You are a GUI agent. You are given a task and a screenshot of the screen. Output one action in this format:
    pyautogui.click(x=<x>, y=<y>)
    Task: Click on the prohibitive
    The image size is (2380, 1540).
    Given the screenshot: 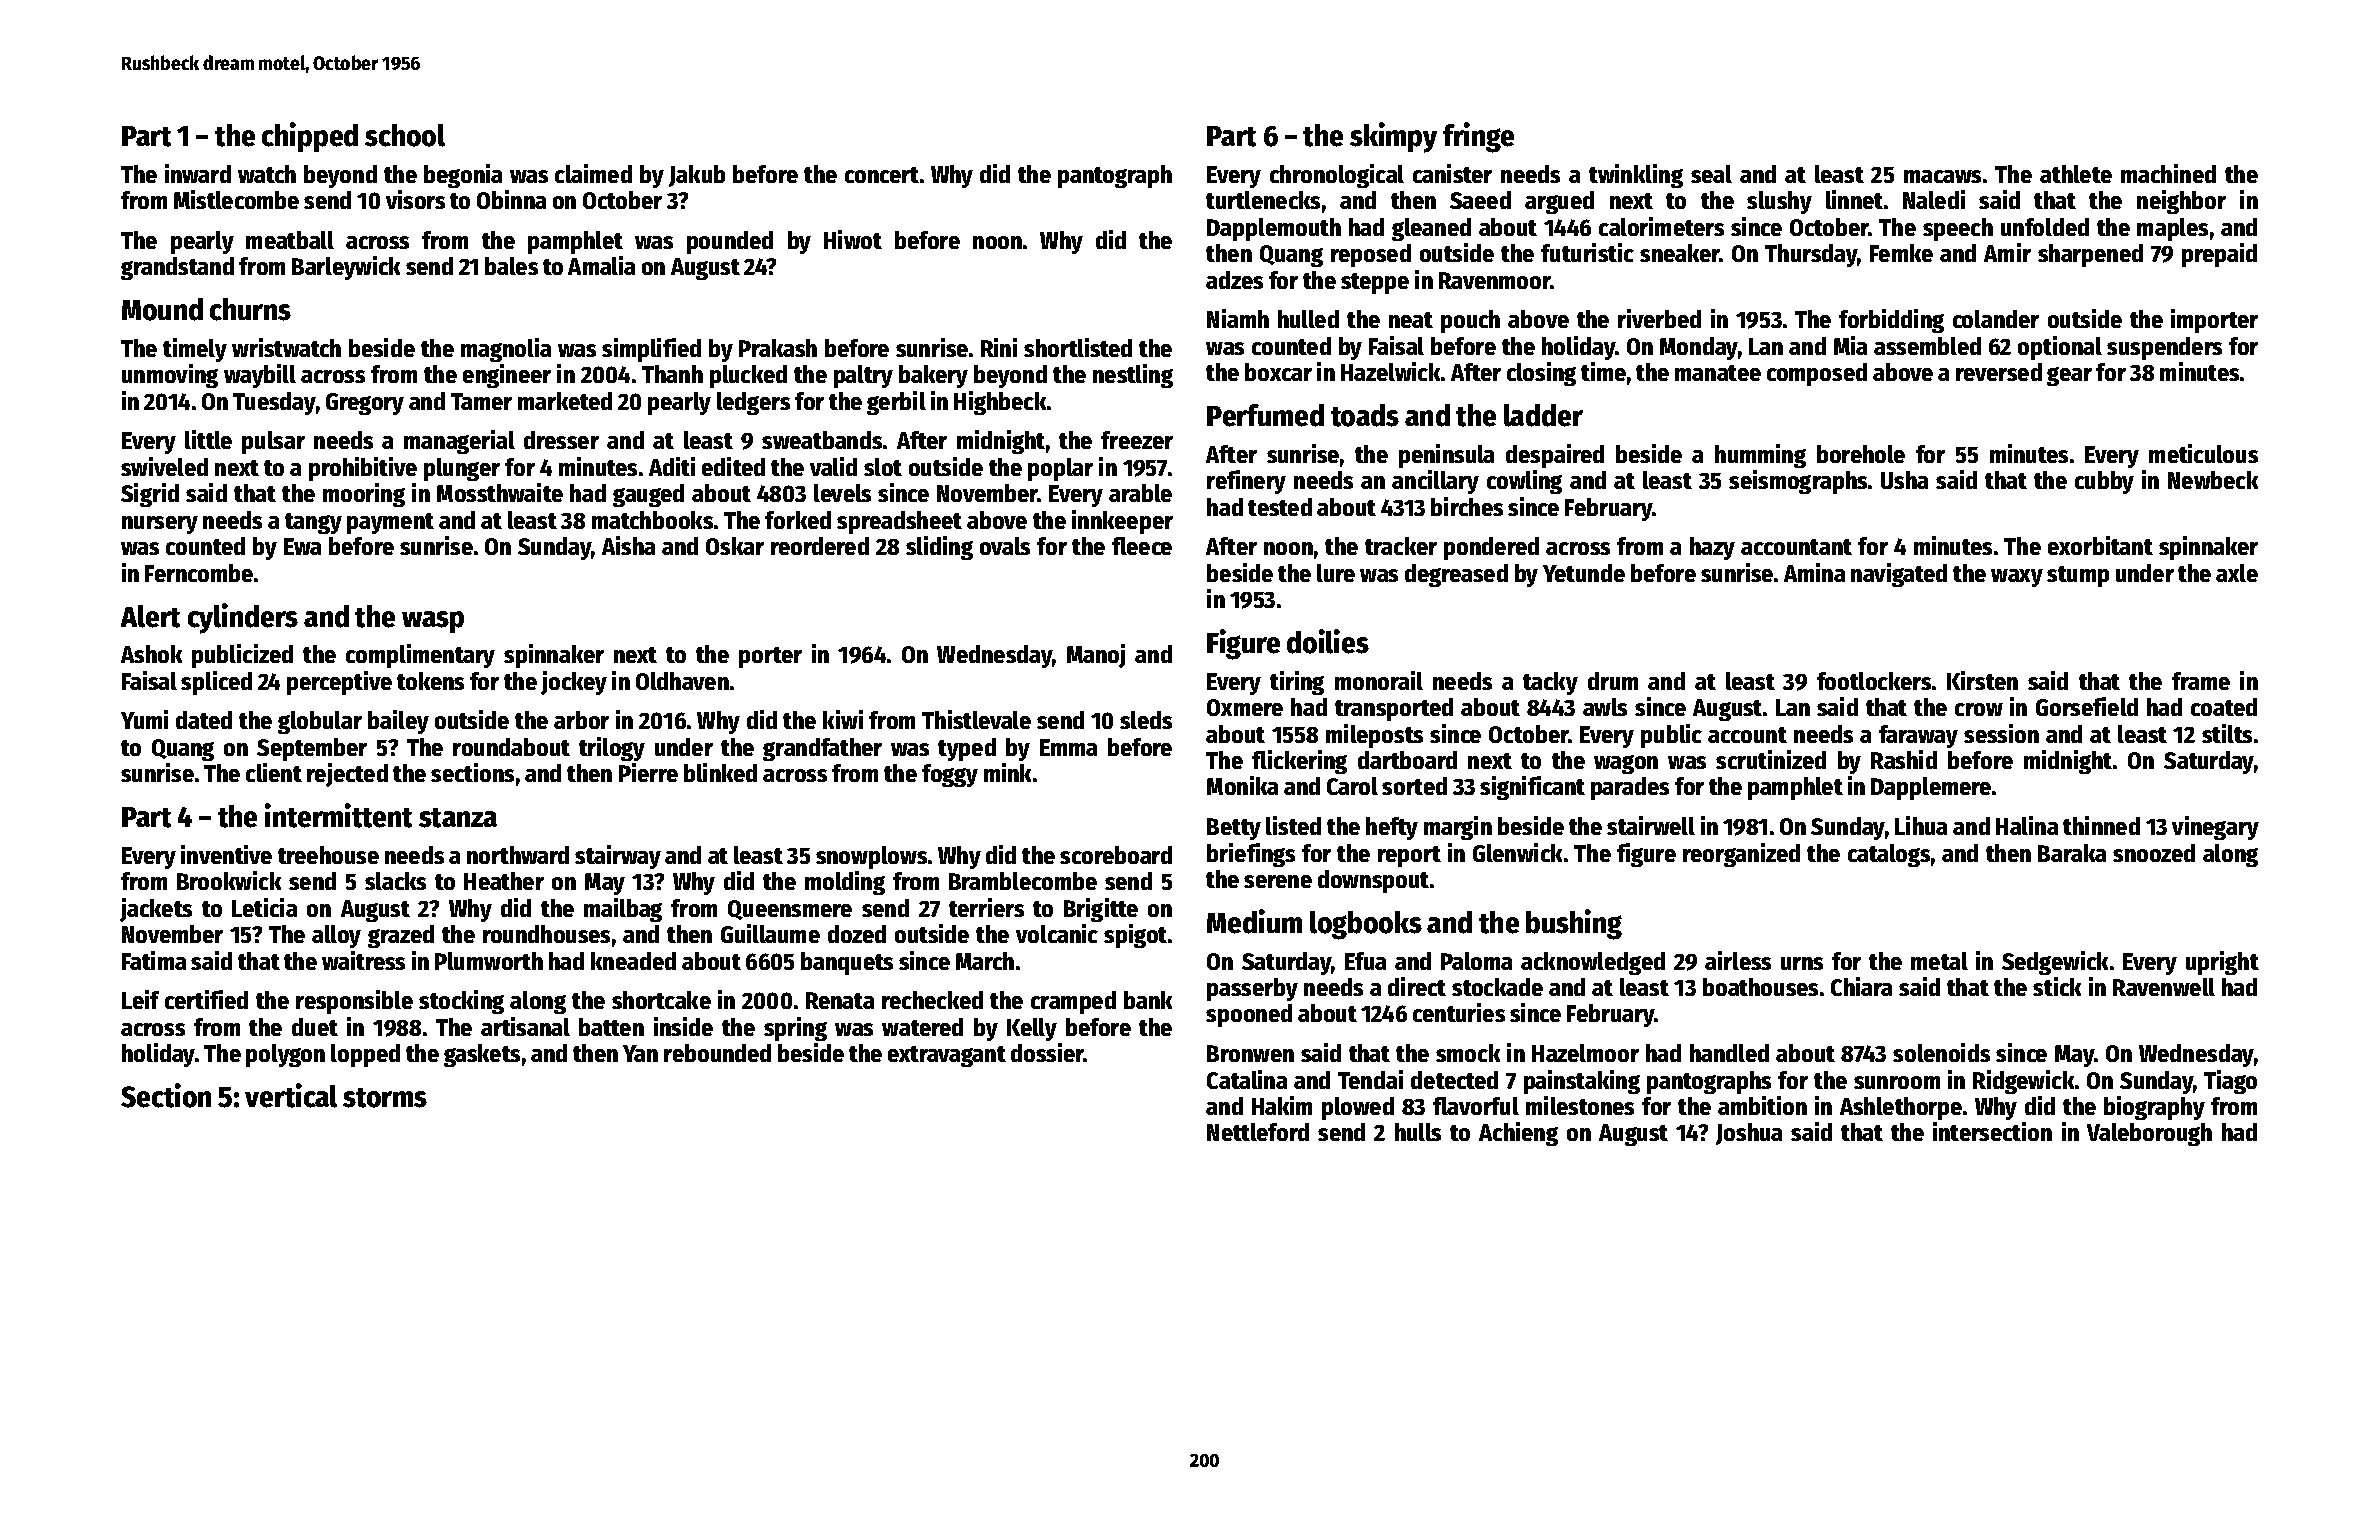 What is the action you would take?
    pyautogui.click(x=363, y=469)
